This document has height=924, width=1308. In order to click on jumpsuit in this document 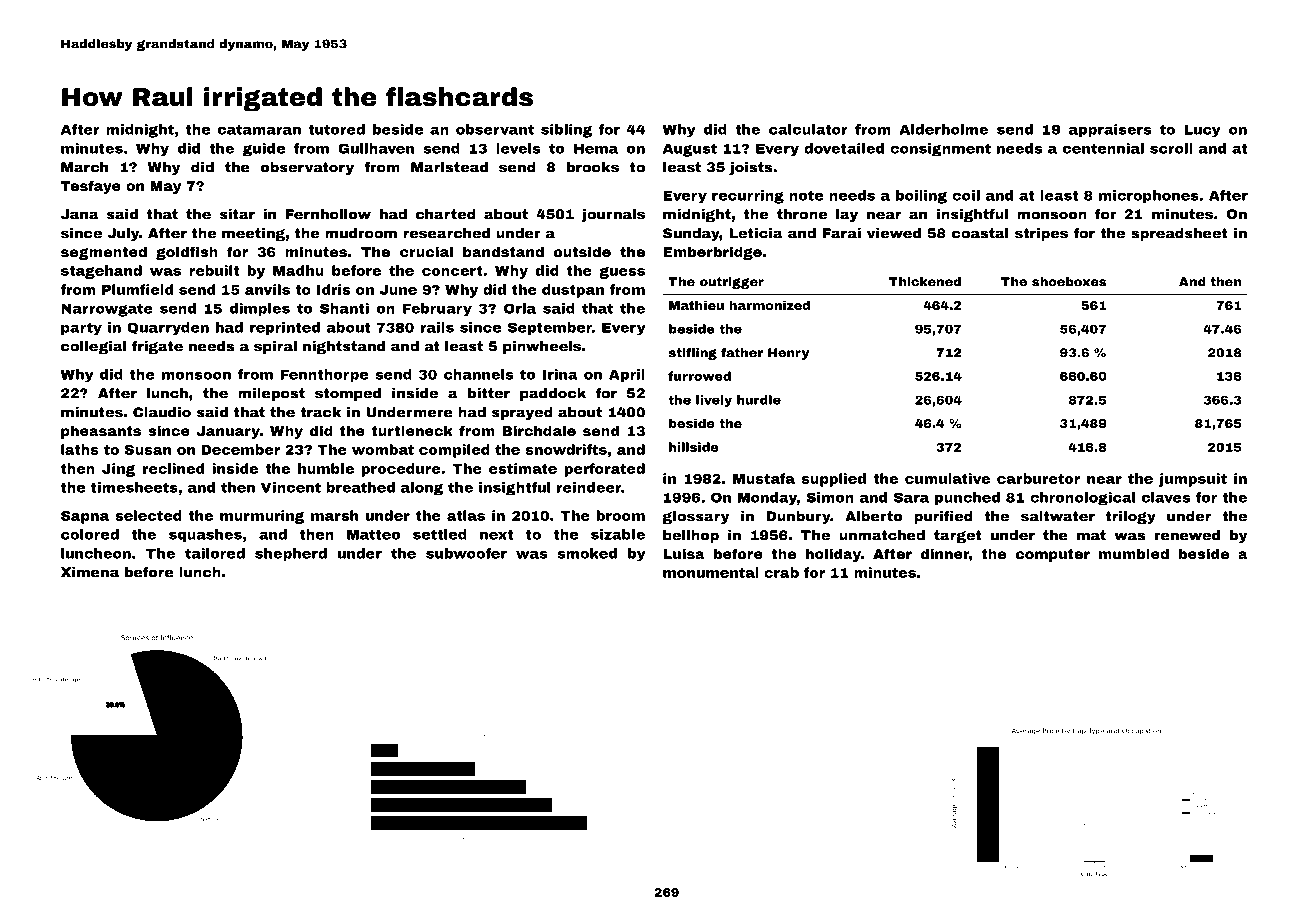, I will do `click(1193, 480)`.
